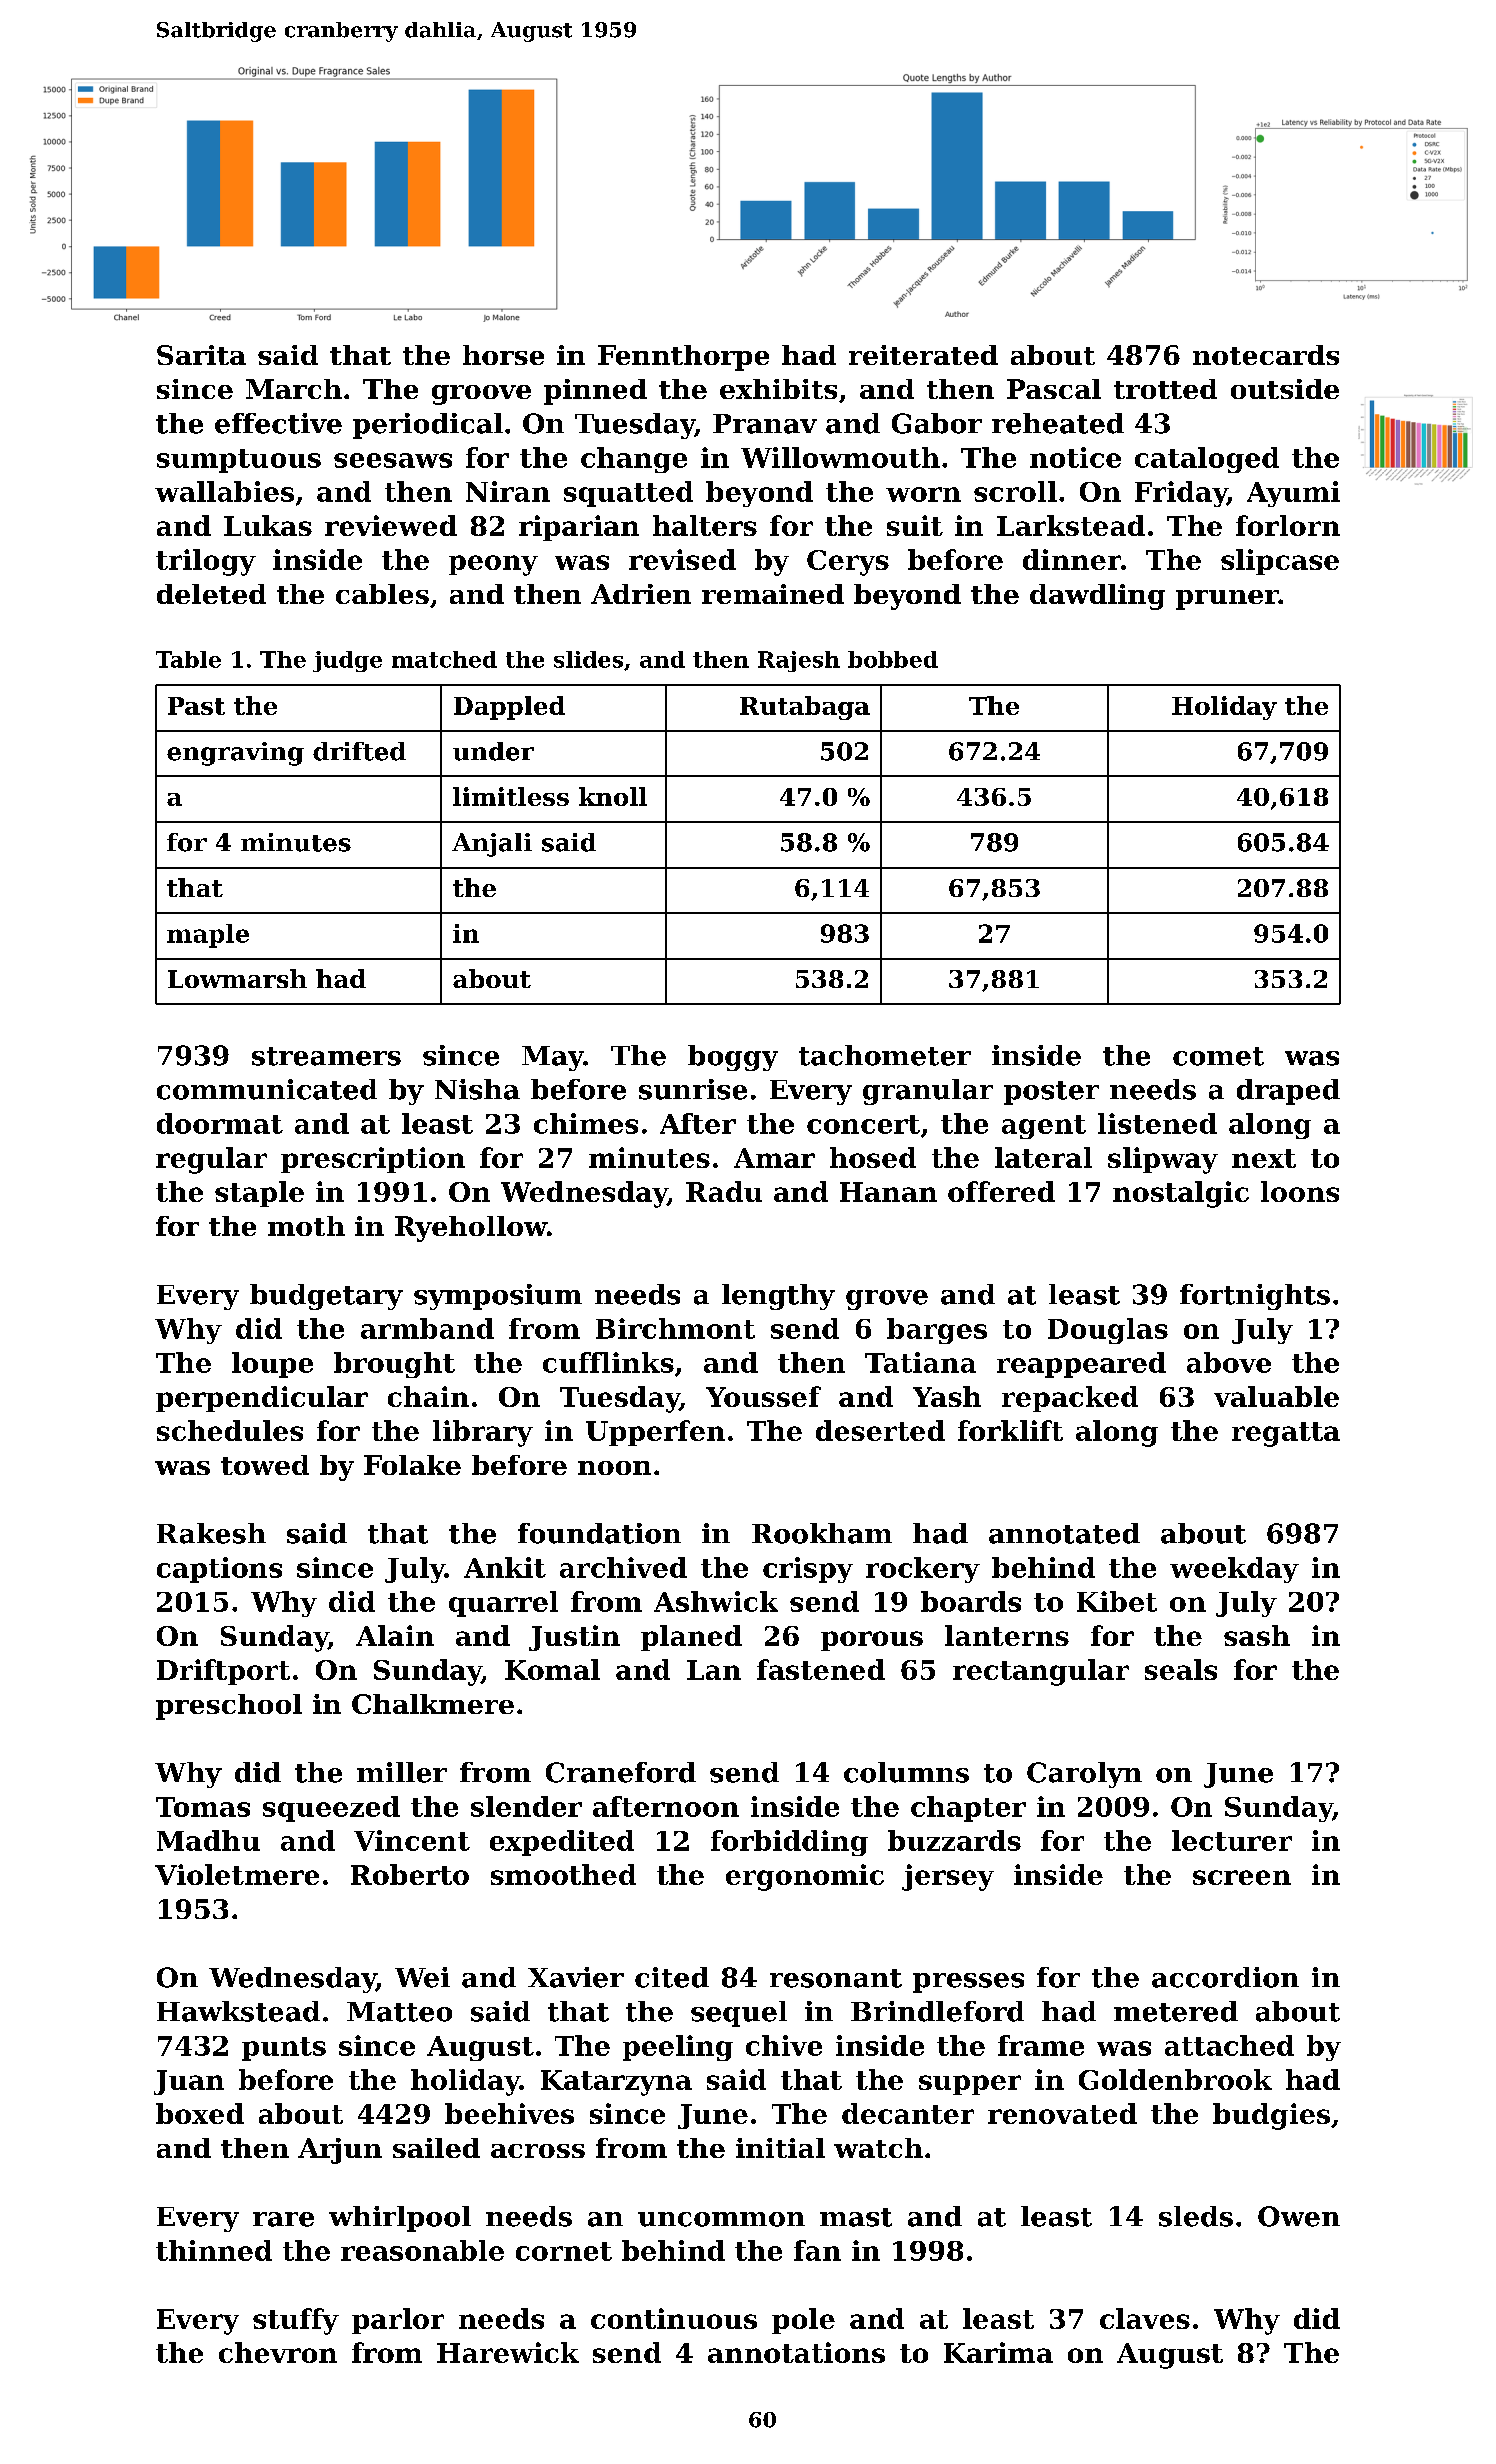  I want to click on across, so click(538, 2151).
